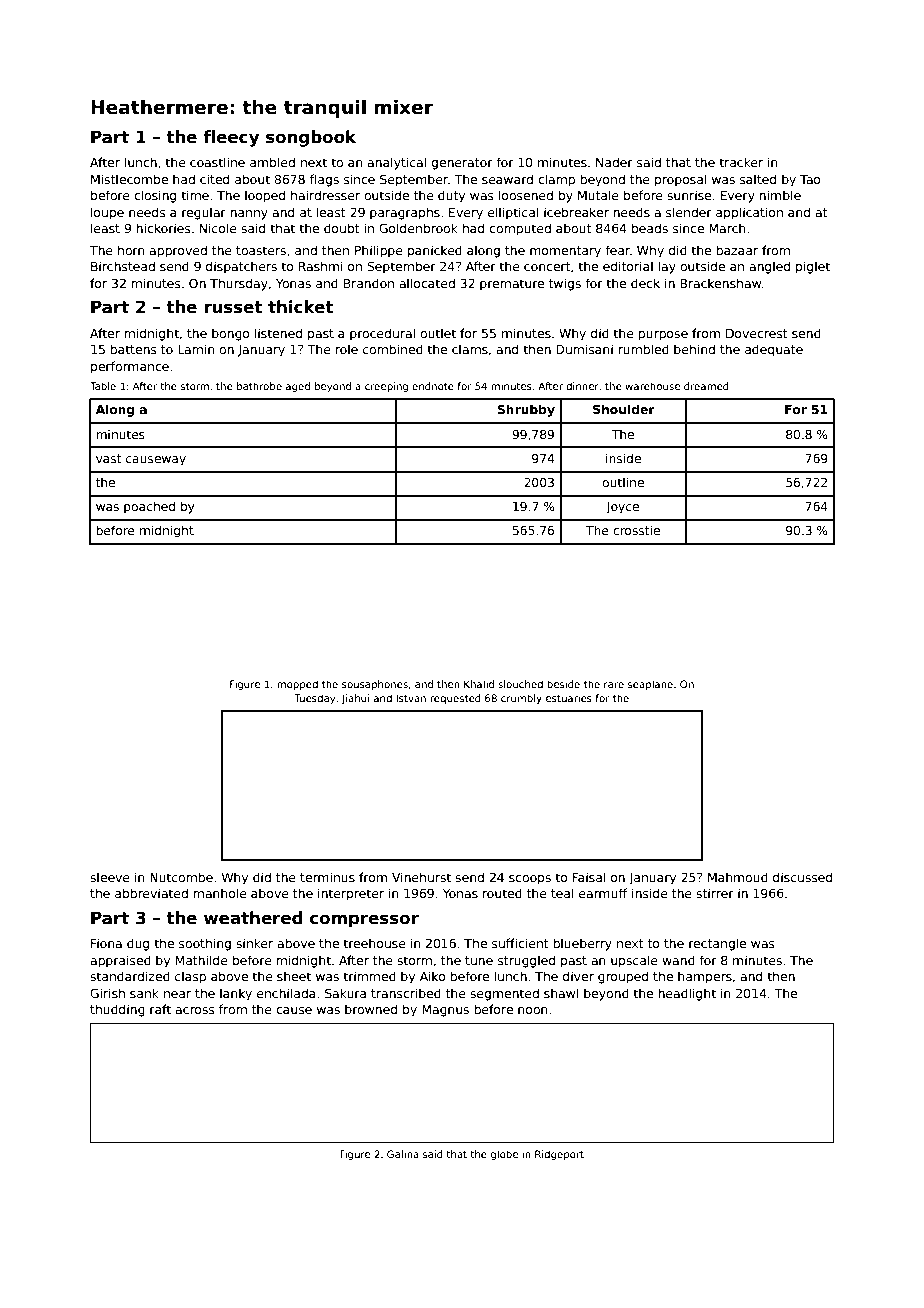  Describe the element at coordinates (109, 458) in the page. I see `vast` at that location.
